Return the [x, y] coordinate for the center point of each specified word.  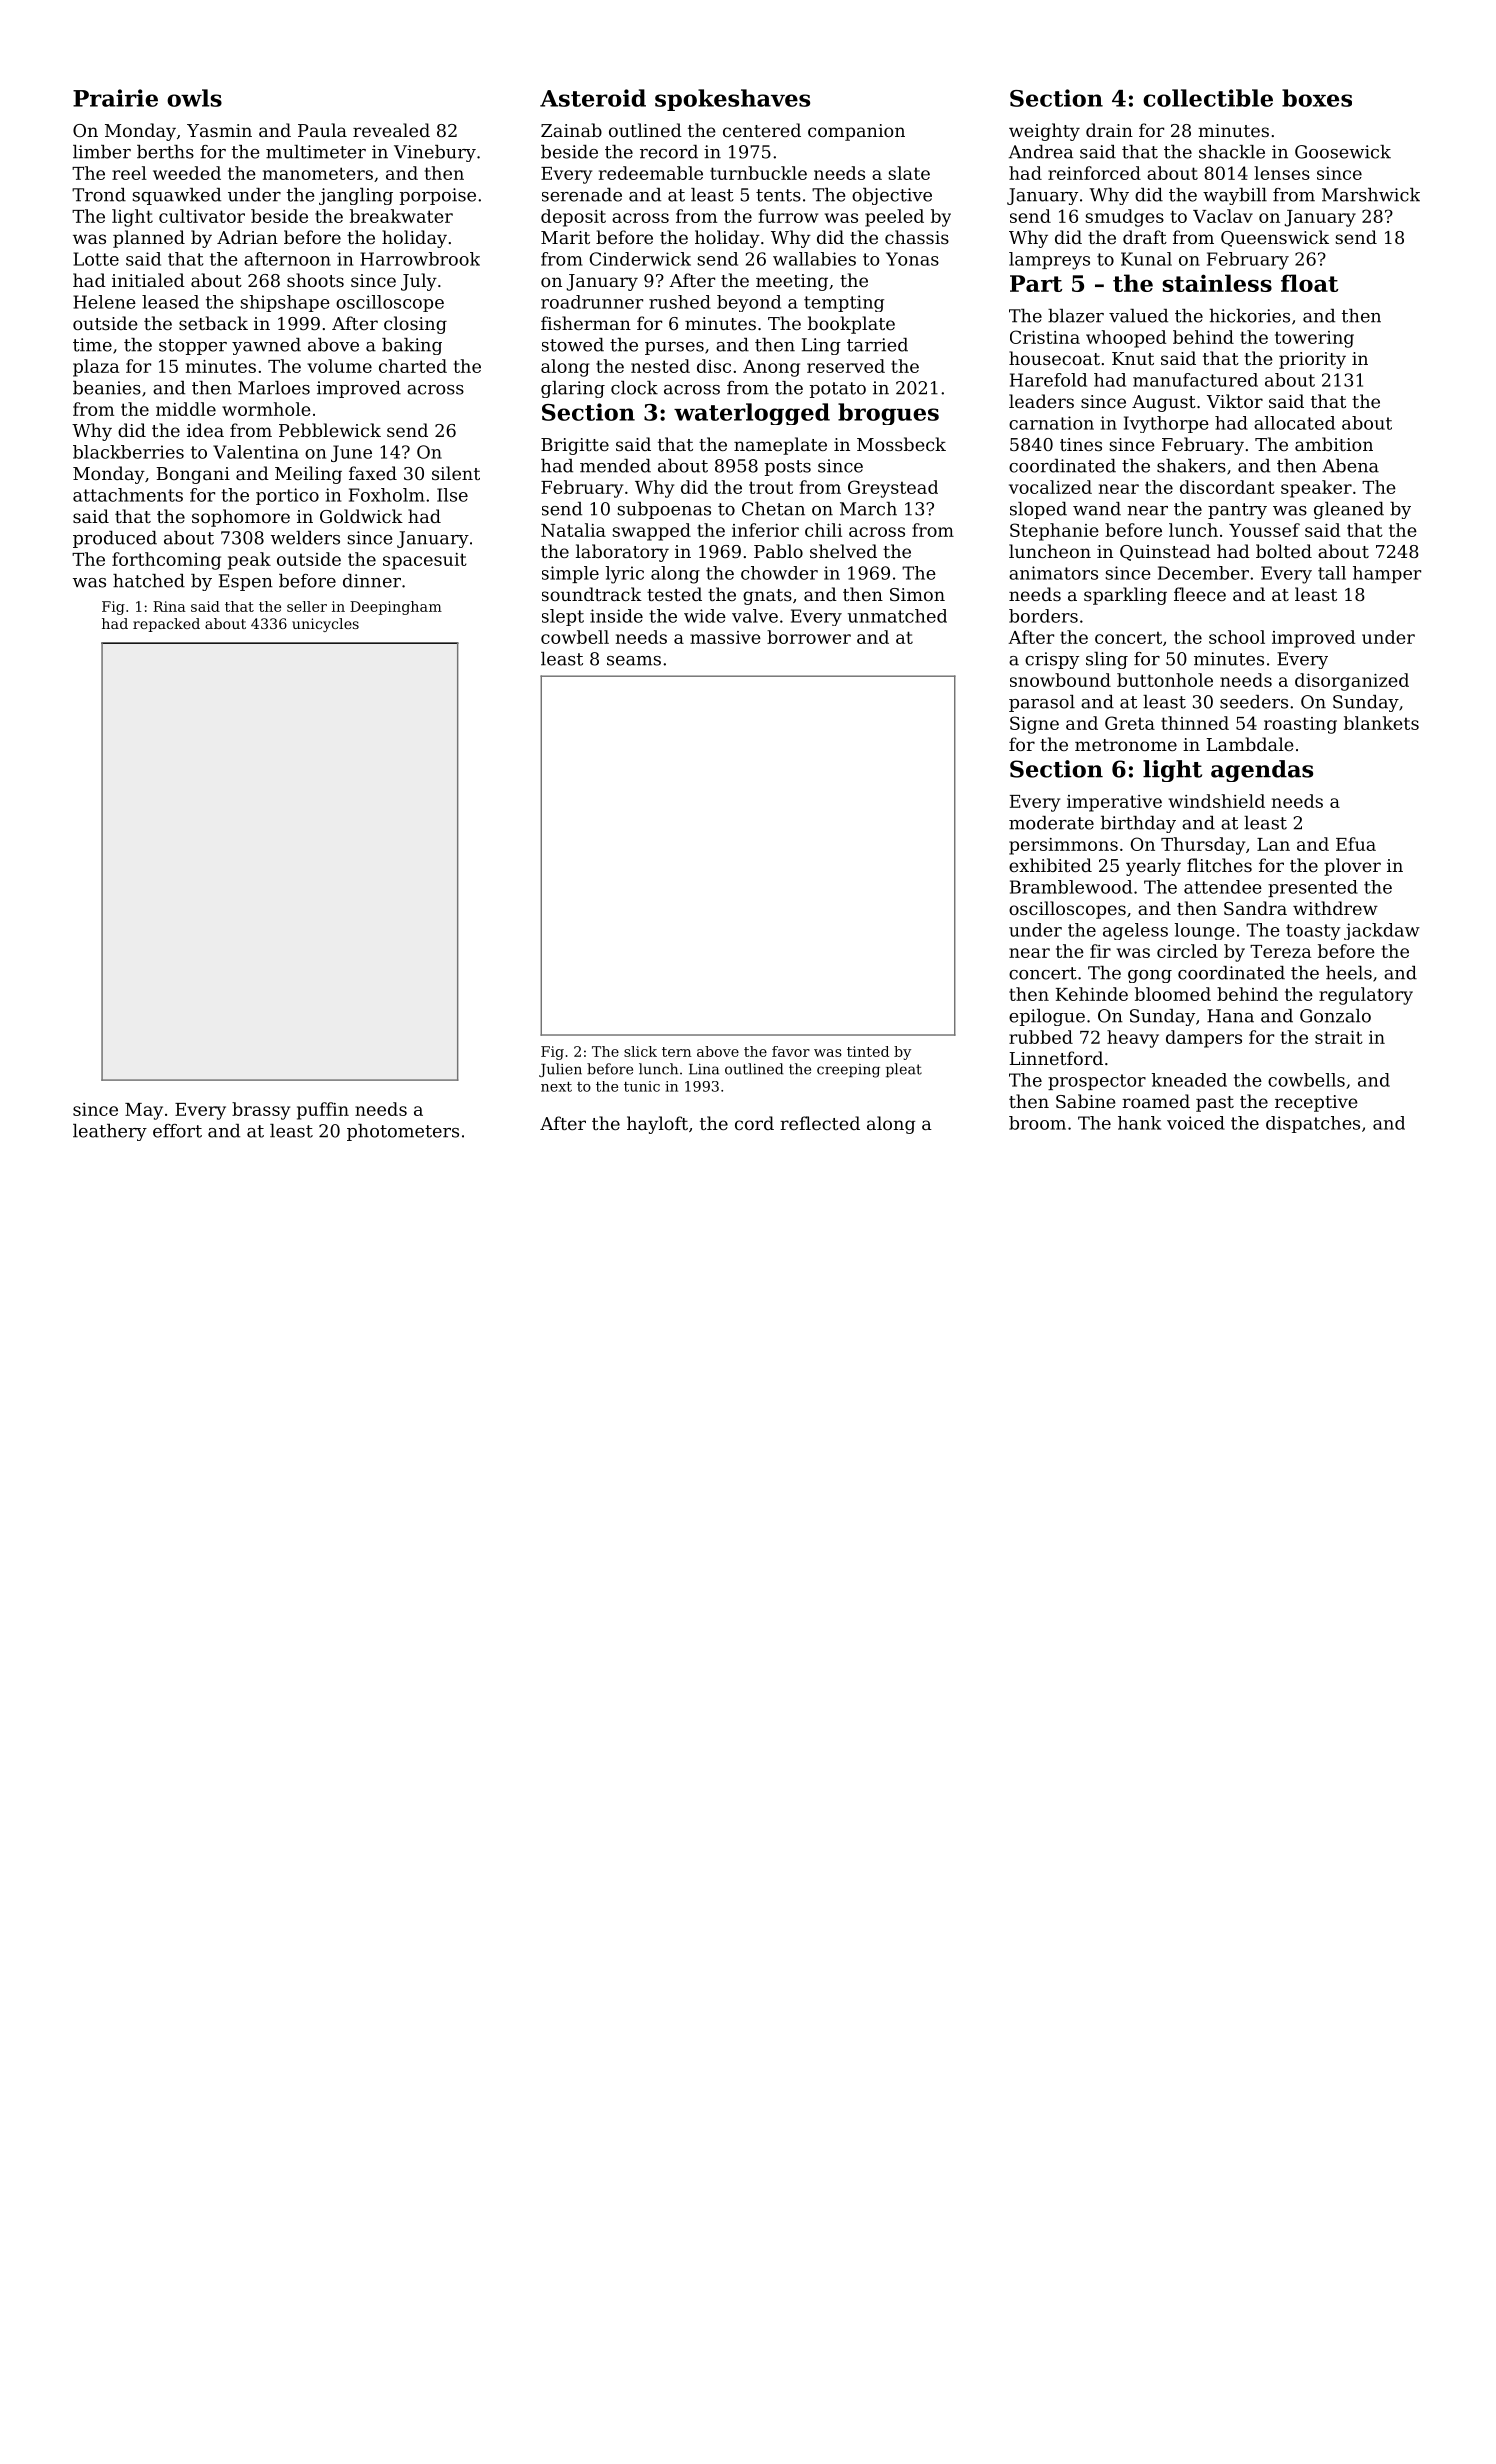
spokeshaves [732, 100]
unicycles [325, 625]
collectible [1208, 98]
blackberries [128, 452]
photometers [403, 1132]
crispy [1052, 660]
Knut [1133, 358]
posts [788, 468]
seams [634, 661]
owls [194, 98]
